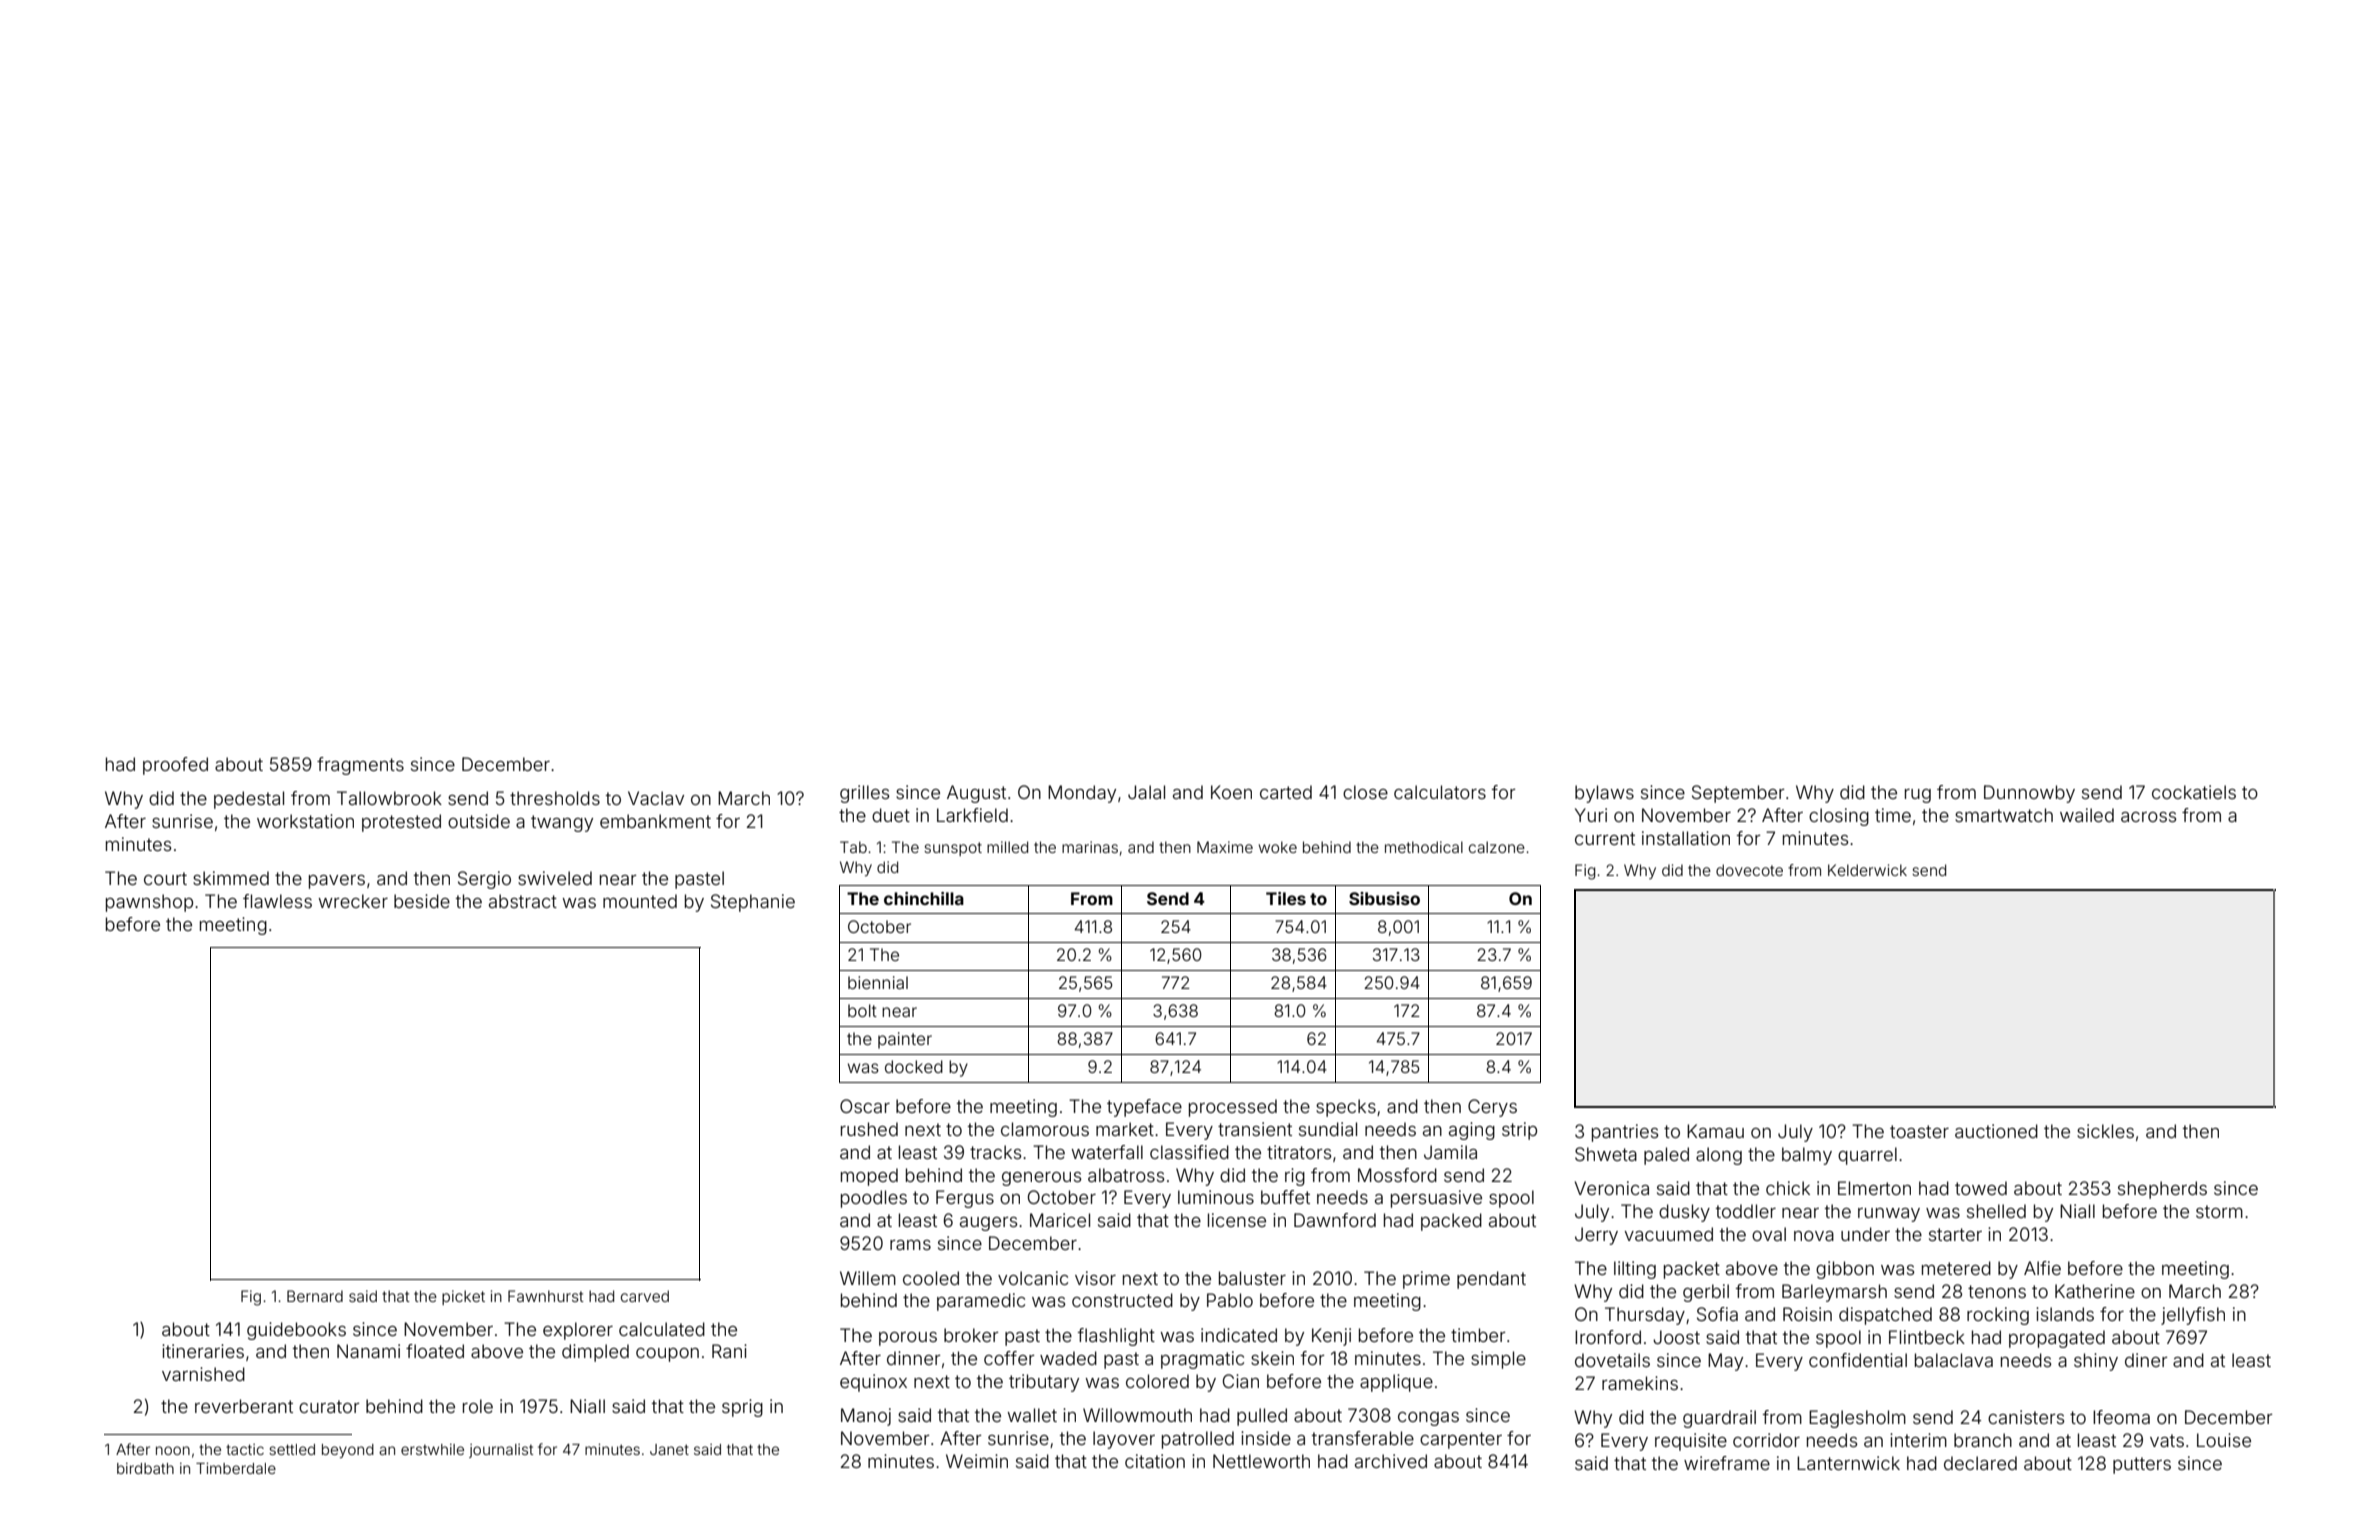  I want to click on journalist, so click(501, 1451).
